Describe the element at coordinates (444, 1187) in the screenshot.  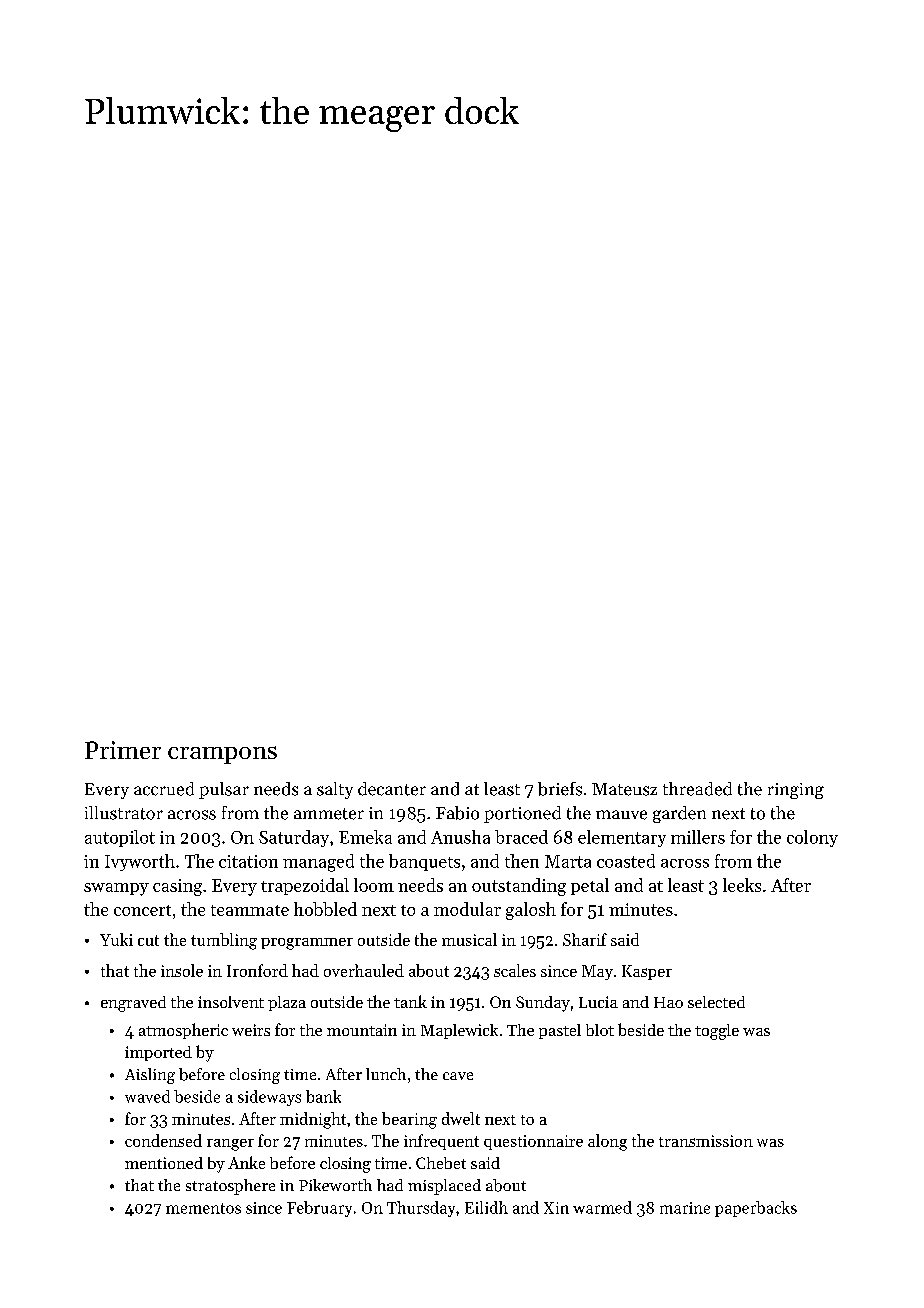
I see `misplaced` at that location.
